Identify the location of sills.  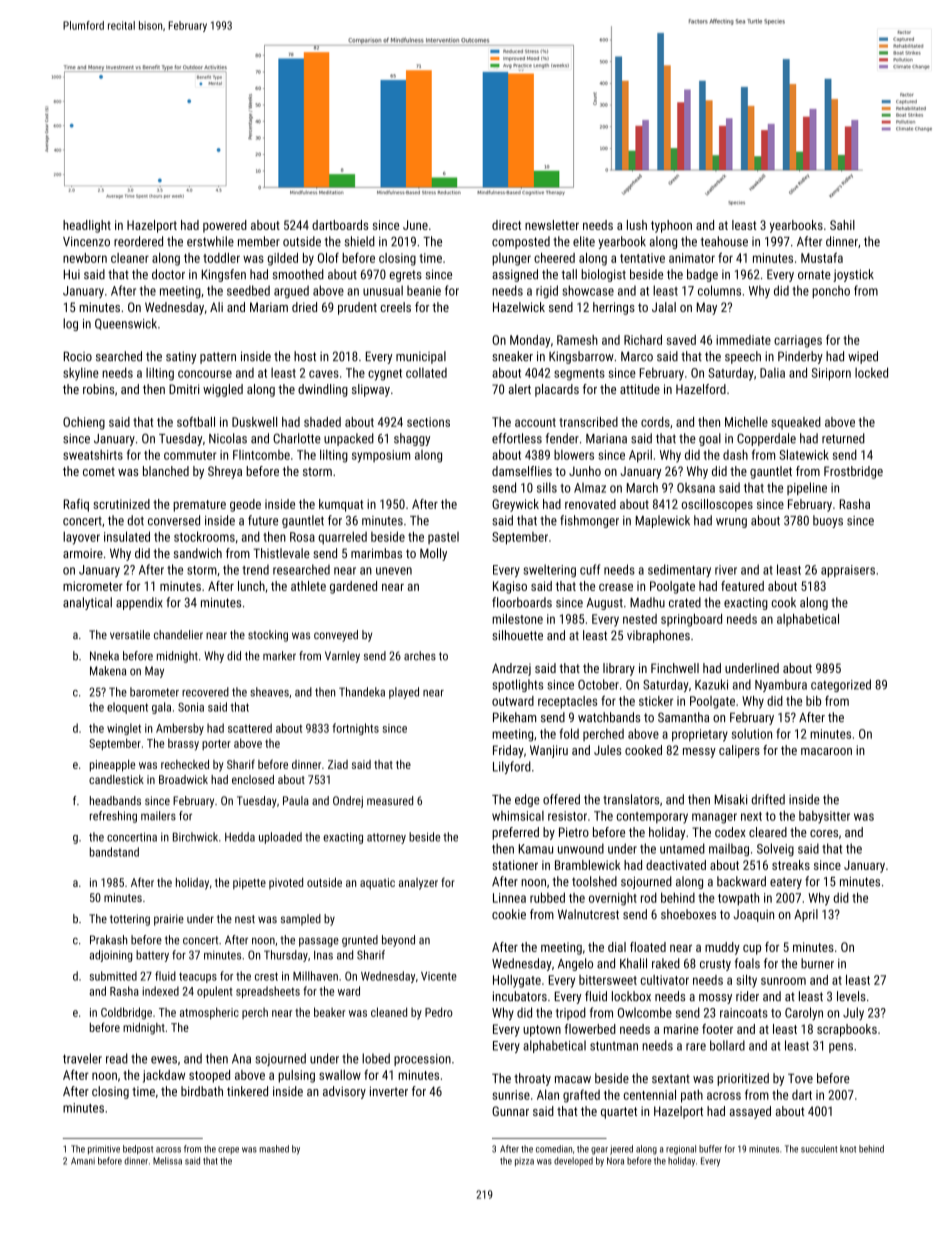
(547, 487).
